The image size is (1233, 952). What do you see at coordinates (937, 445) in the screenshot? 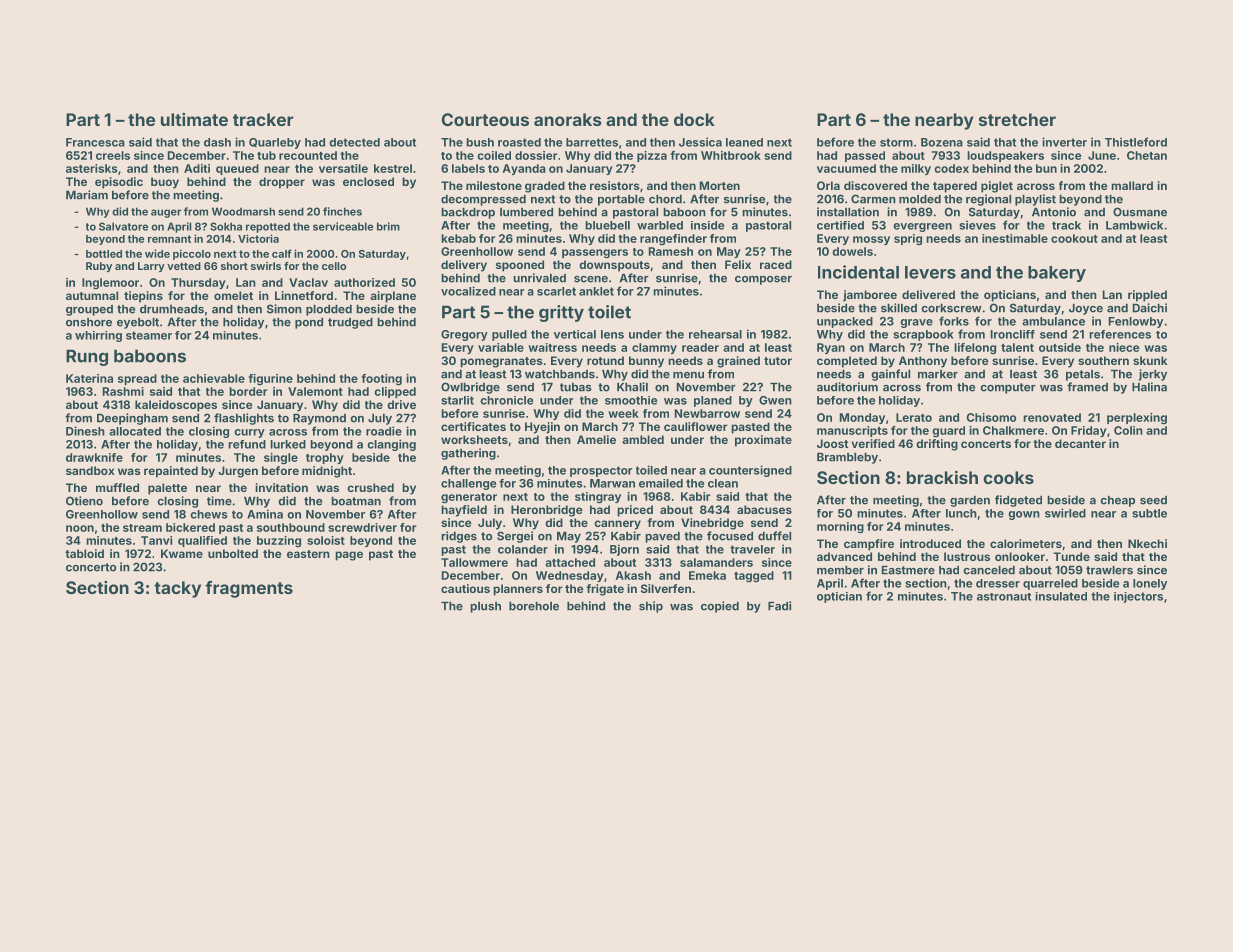
I see `drifting` at bounding box center [937, 445].
